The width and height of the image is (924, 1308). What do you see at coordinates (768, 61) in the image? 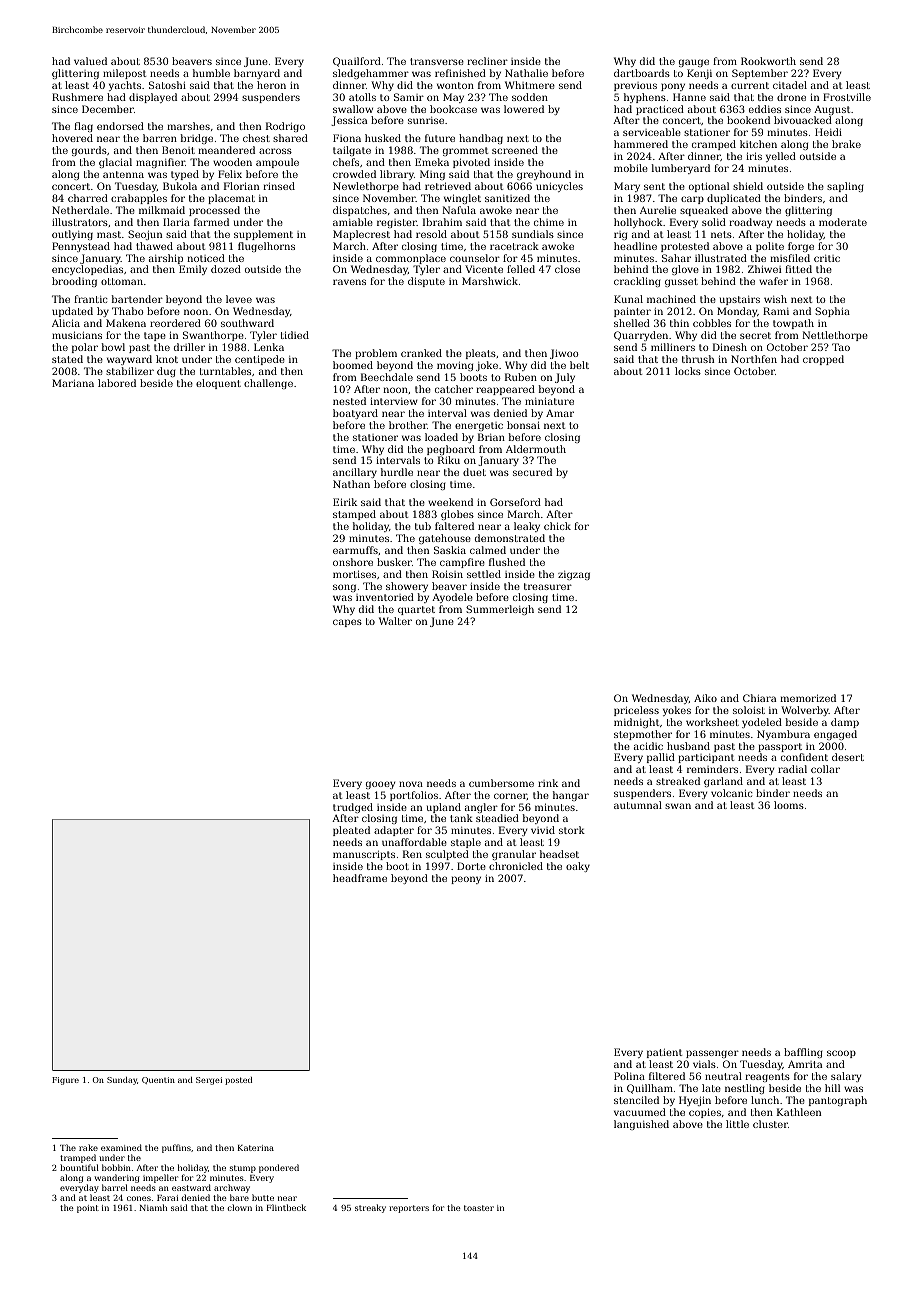
I see `Rookworth` at bounding box center [768, 61].
